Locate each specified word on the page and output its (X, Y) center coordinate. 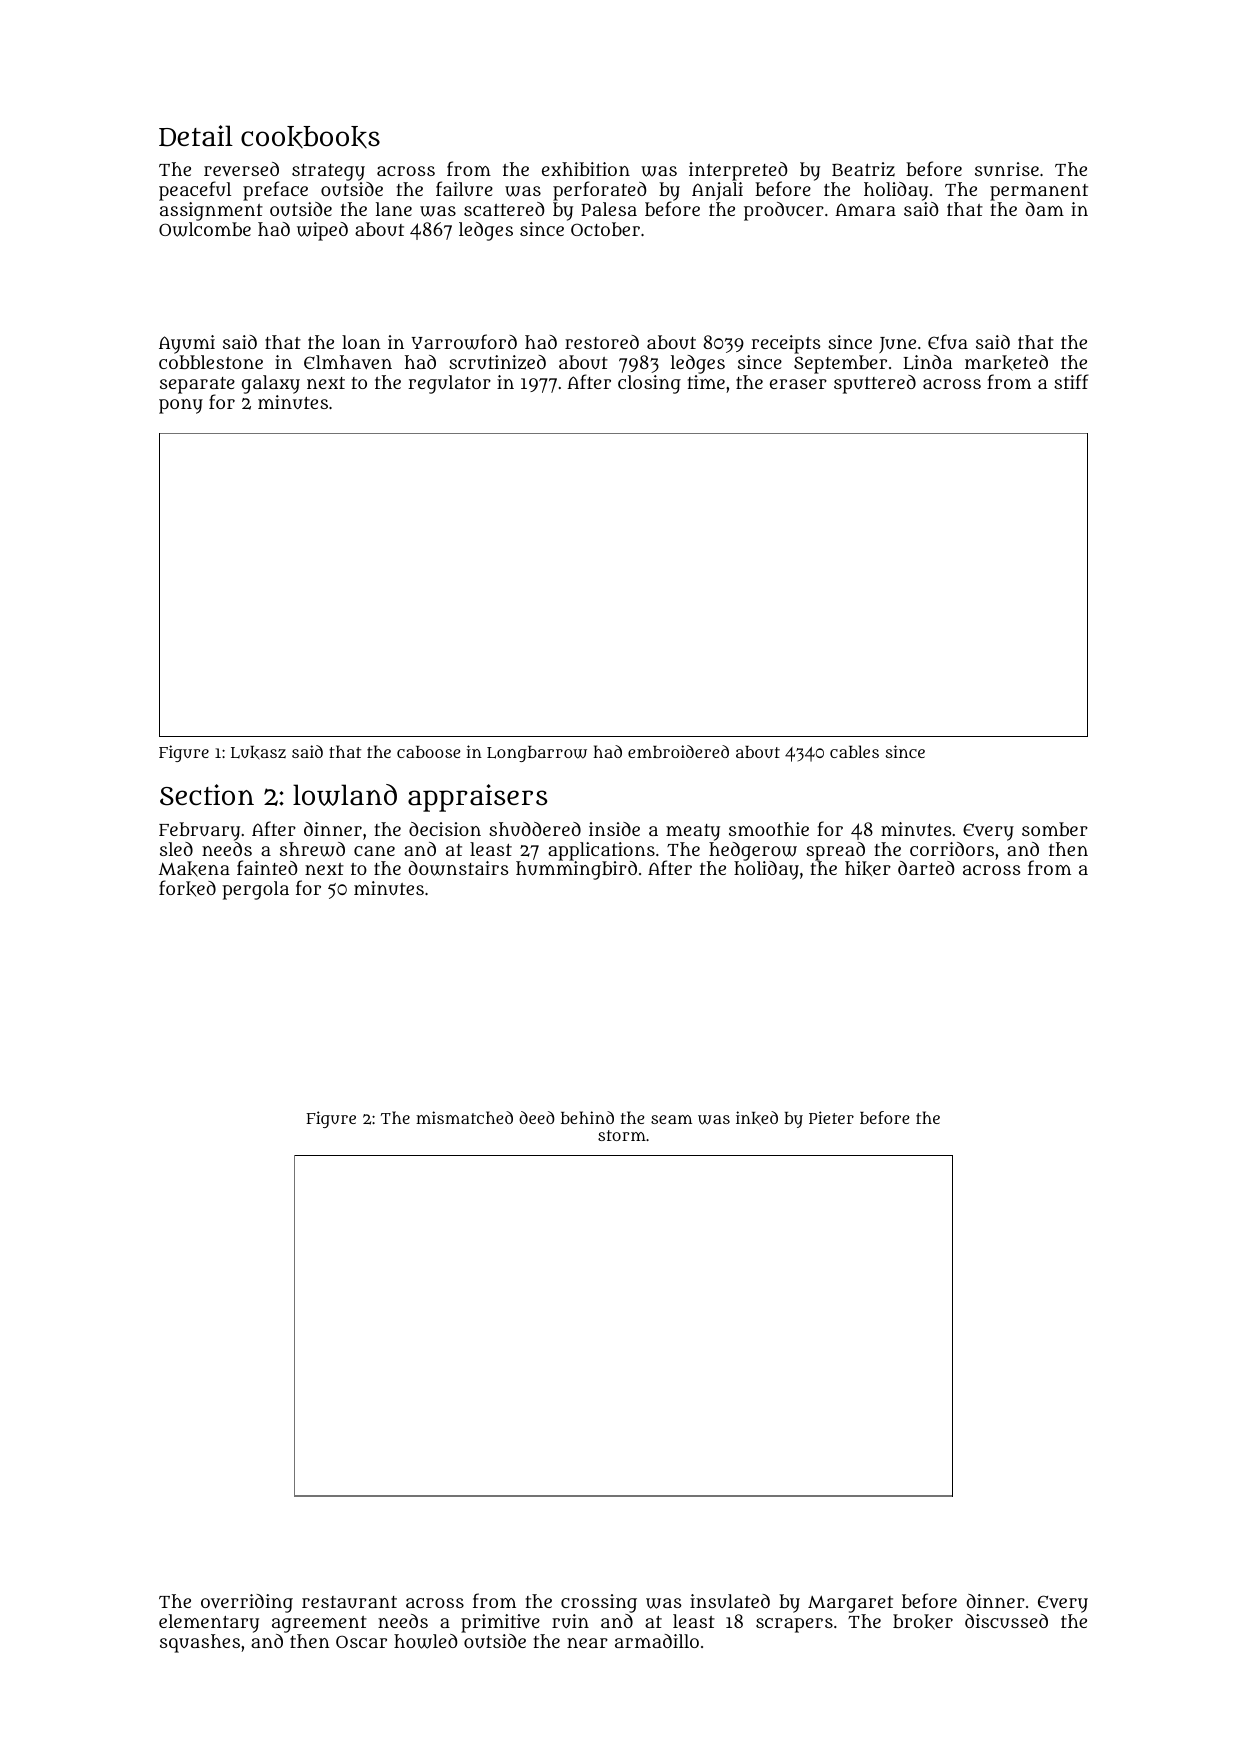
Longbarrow (537, 754)
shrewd (312, 849)
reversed (241, 169)
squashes (200, 1643)
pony (181, 406)
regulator (449, 384)
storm (622, 1135)
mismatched (464, 1117)
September (840, 364)
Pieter (831, 1117)
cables (854, 751)
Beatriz (863, 169)
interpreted (738, 172)
